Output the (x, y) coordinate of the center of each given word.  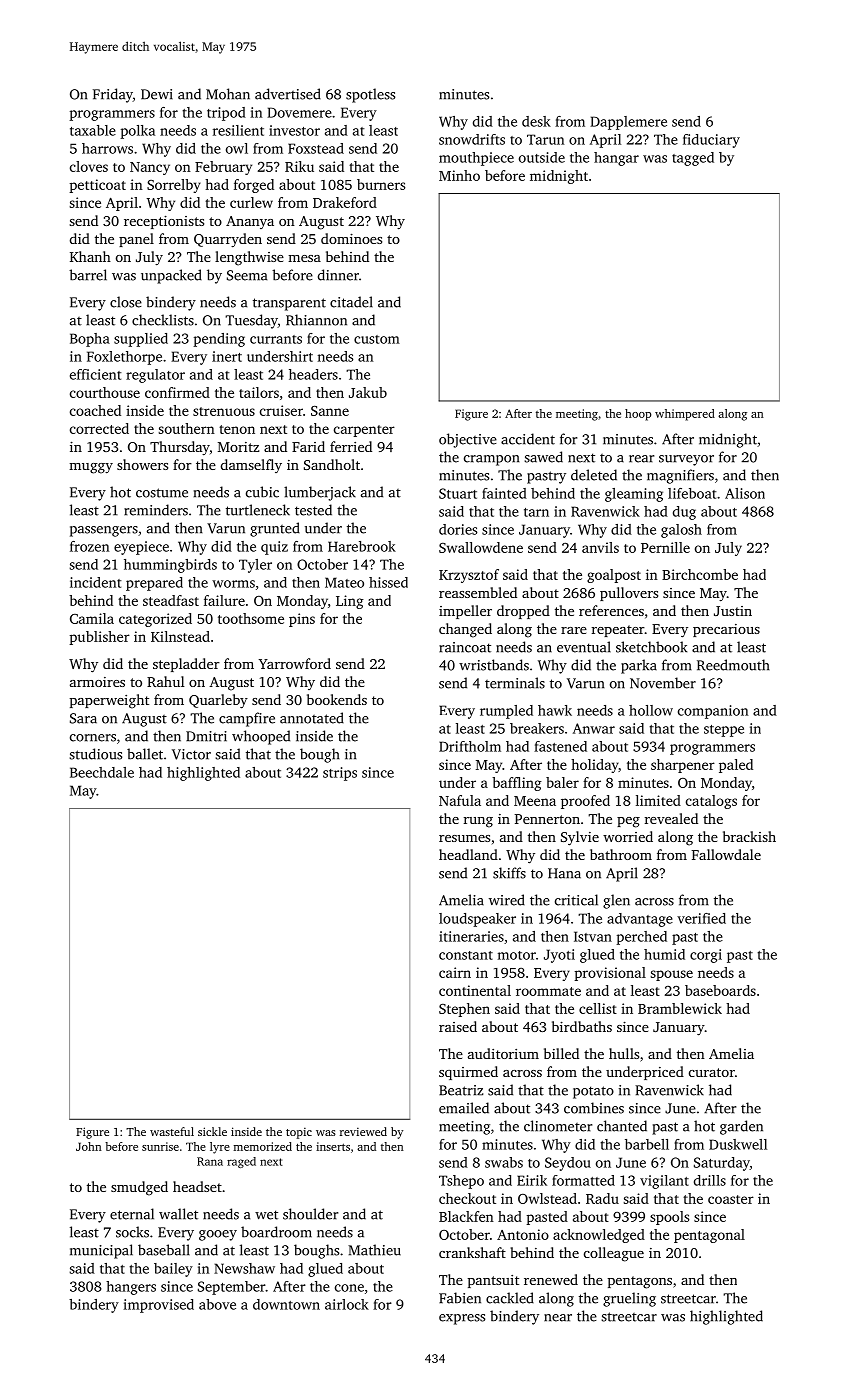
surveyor (686, 460)
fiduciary (711, 141)
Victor (191, 754)
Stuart (458, 493)
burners (381, 184)
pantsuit (493, 1281)
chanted (622, 1126)
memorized (263, 1146)
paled (736, 766)
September (232, 1288)
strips (340, 774)
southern (186, 428)
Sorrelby (174, 186)
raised (458, 1026)
